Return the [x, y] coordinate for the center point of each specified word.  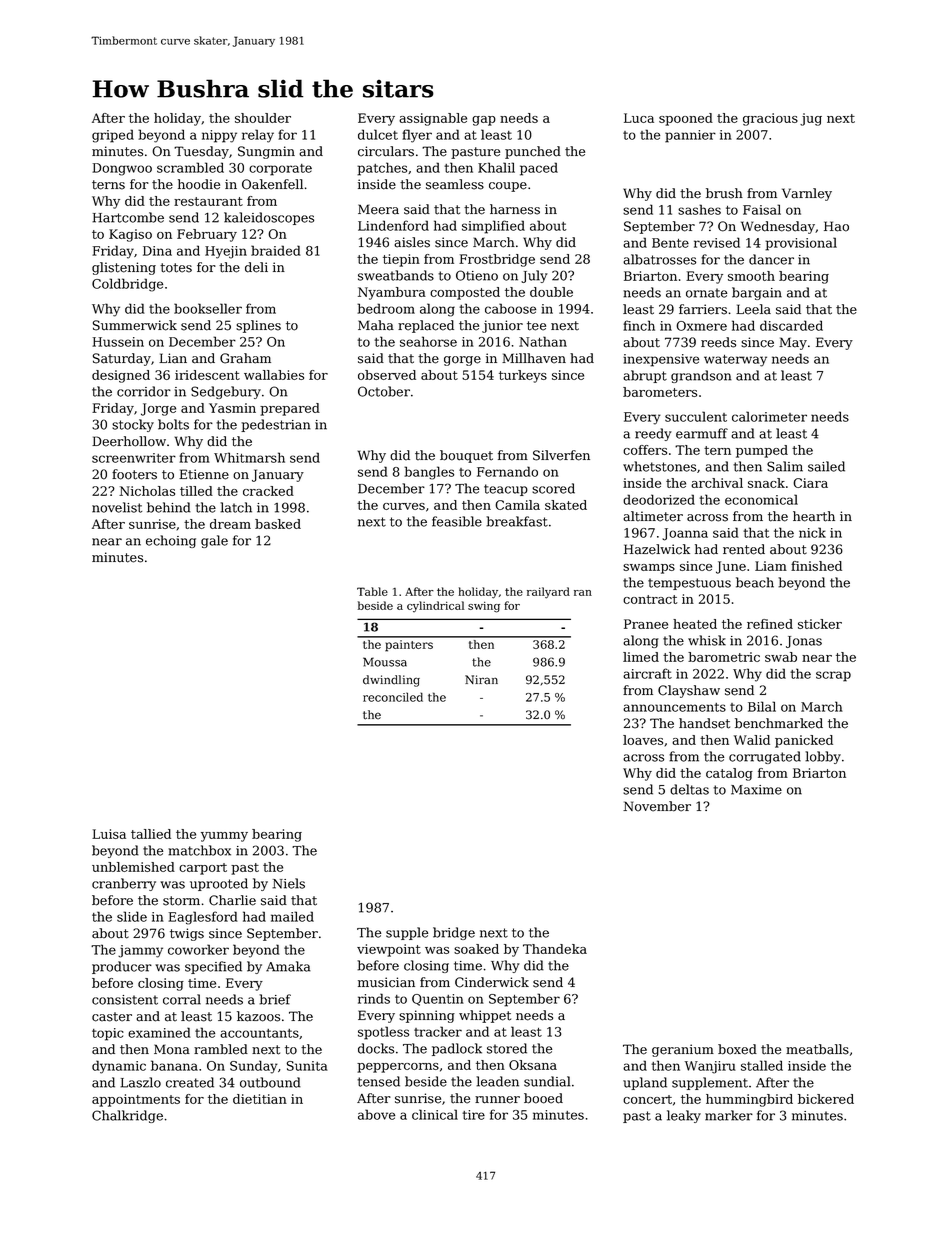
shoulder [263, 118]
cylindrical [435, 606]
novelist [117, 507]
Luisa [109, 834]
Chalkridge [127, 1116]
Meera [378, 209]
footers [134, 474]
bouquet [466, 456]
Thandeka [555, 949]
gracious [770, 119]
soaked [476, 949]
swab [781, 657]
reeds [718, 342]
